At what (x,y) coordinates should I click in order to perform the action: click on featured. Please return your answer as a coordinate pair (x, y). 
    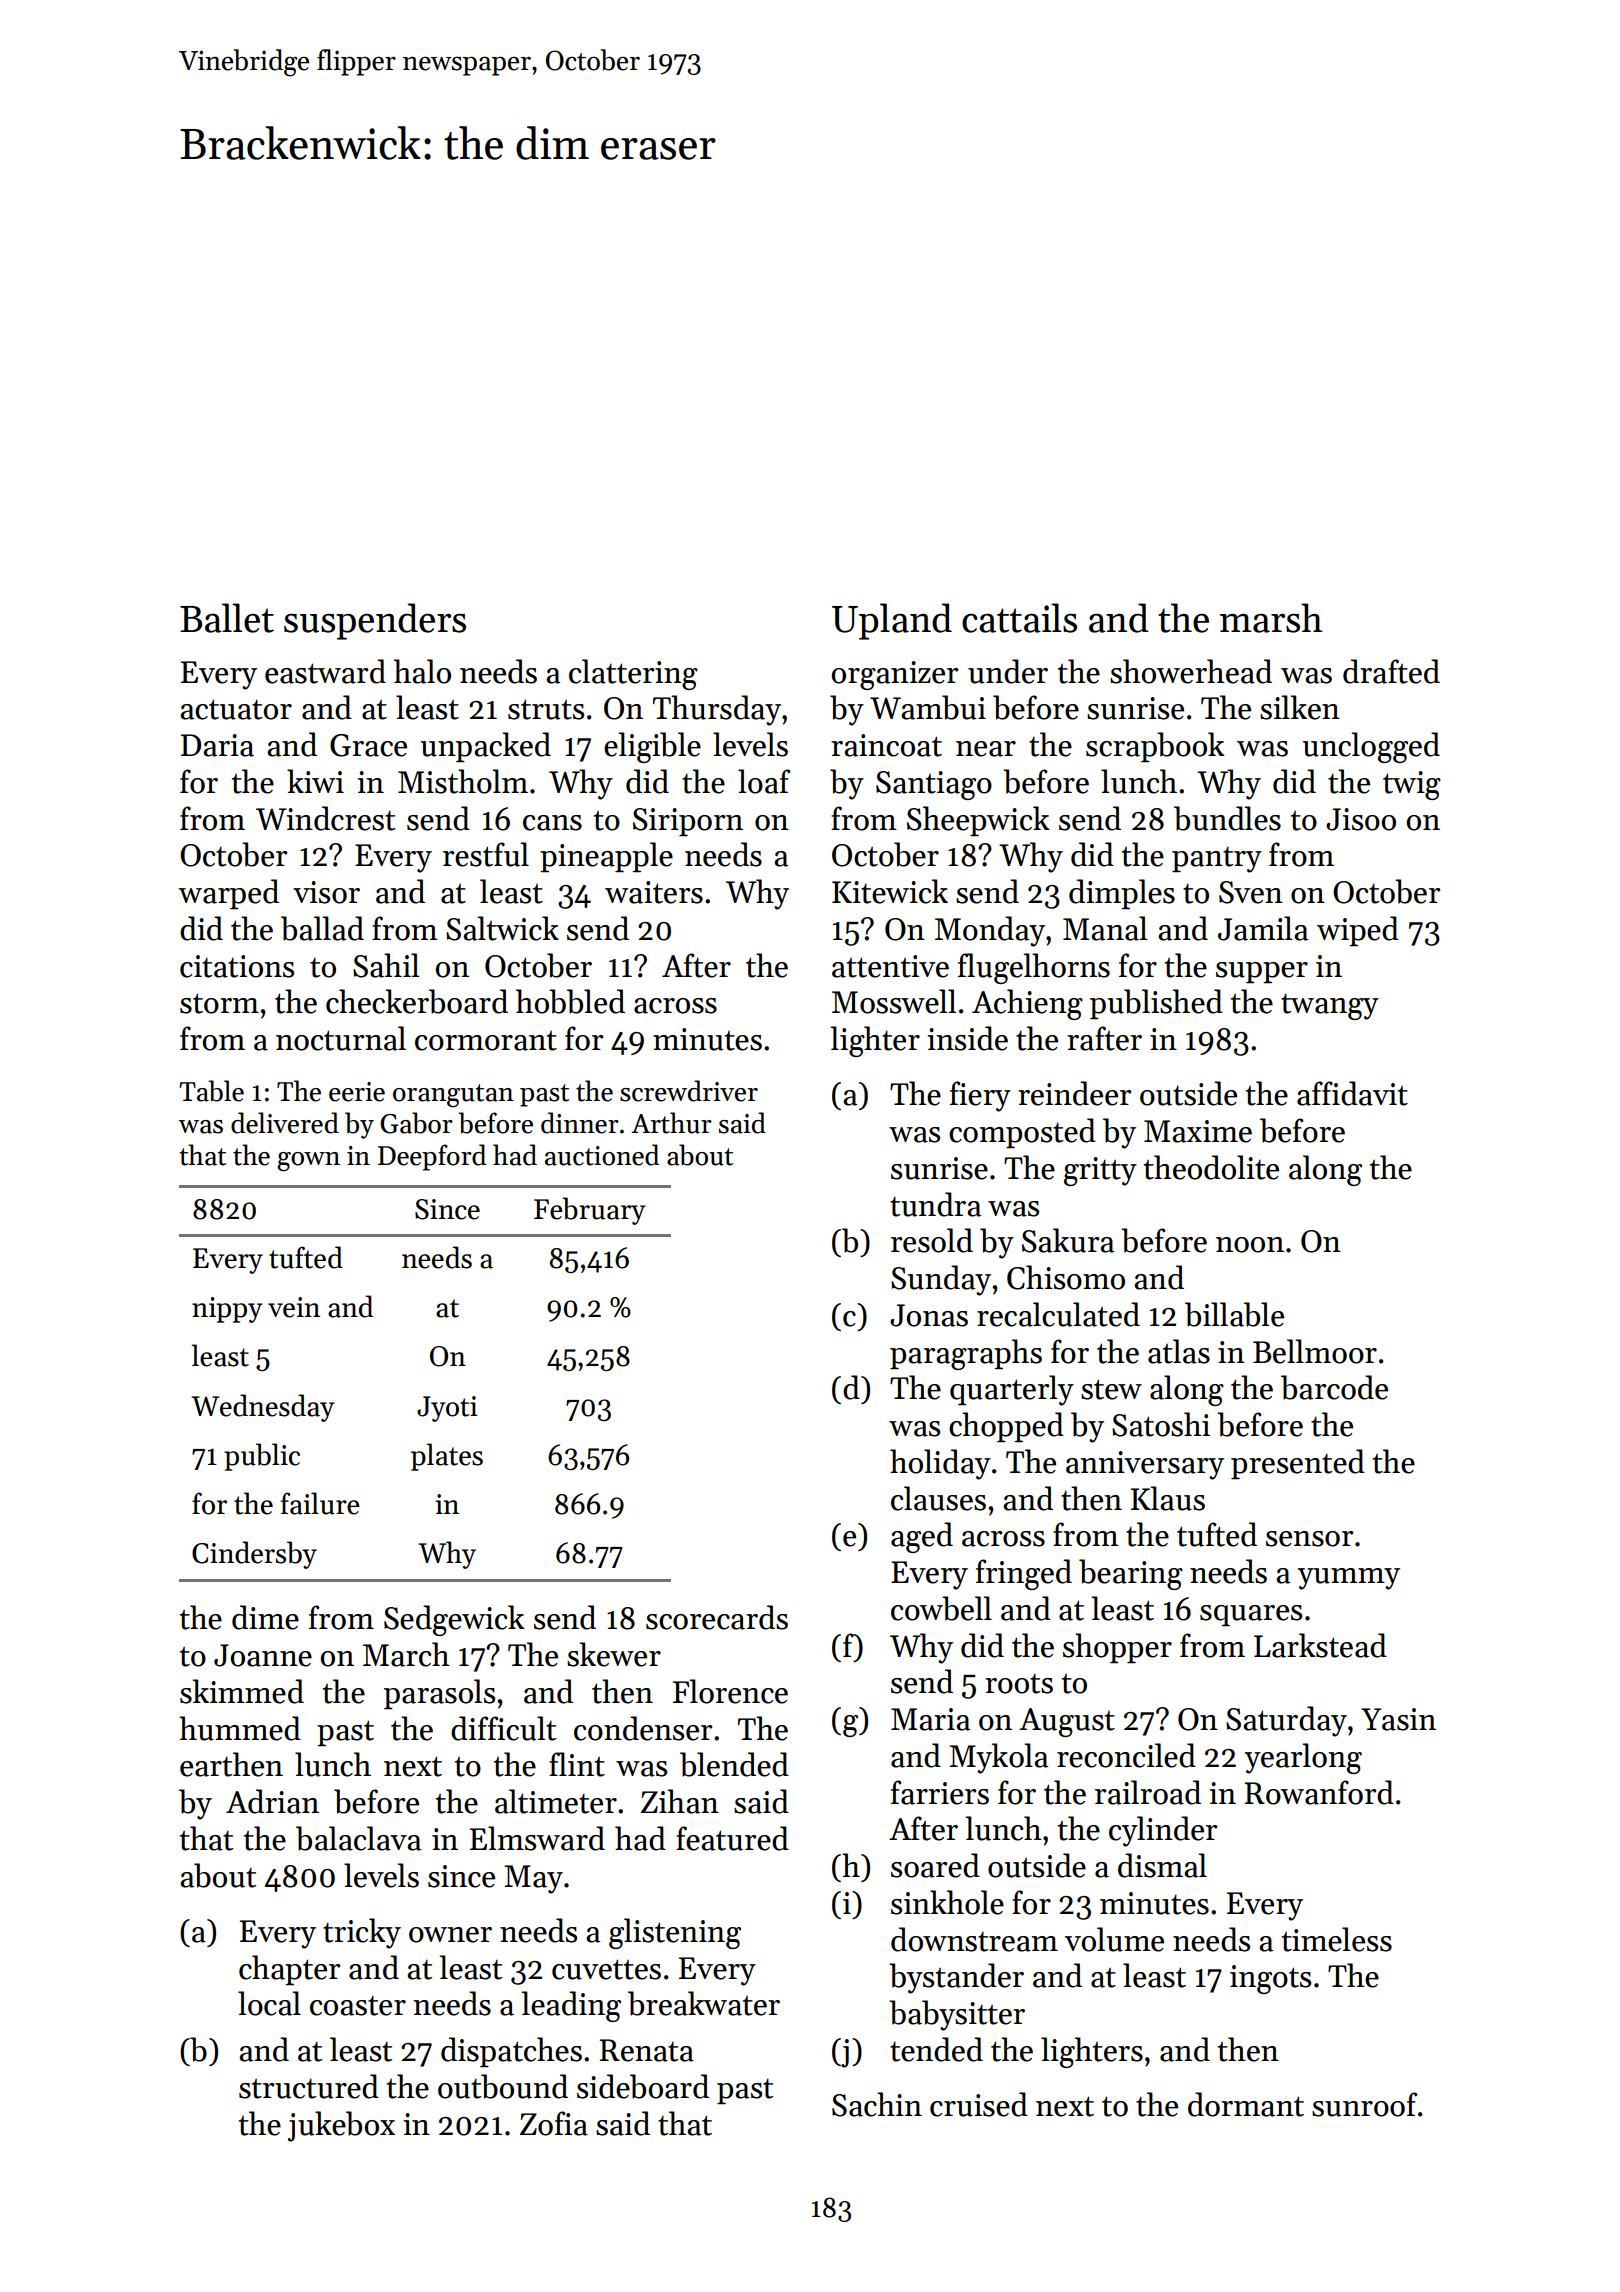
    Looking at the image, I should click on (732, 1838).
